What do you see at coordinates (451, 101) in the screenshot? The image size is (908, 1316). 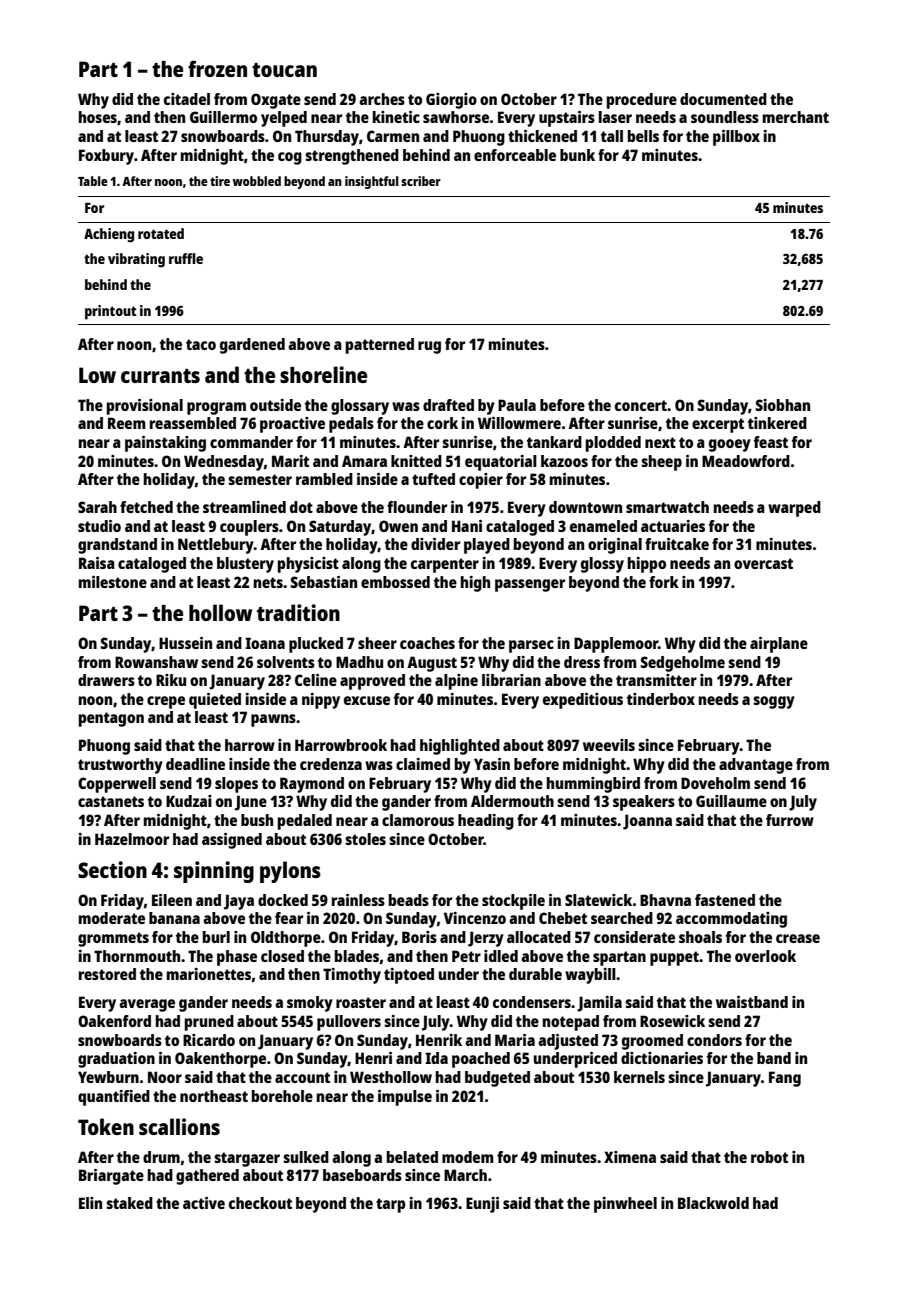 I see `Giorgio` at bounding box center [451, 101].
